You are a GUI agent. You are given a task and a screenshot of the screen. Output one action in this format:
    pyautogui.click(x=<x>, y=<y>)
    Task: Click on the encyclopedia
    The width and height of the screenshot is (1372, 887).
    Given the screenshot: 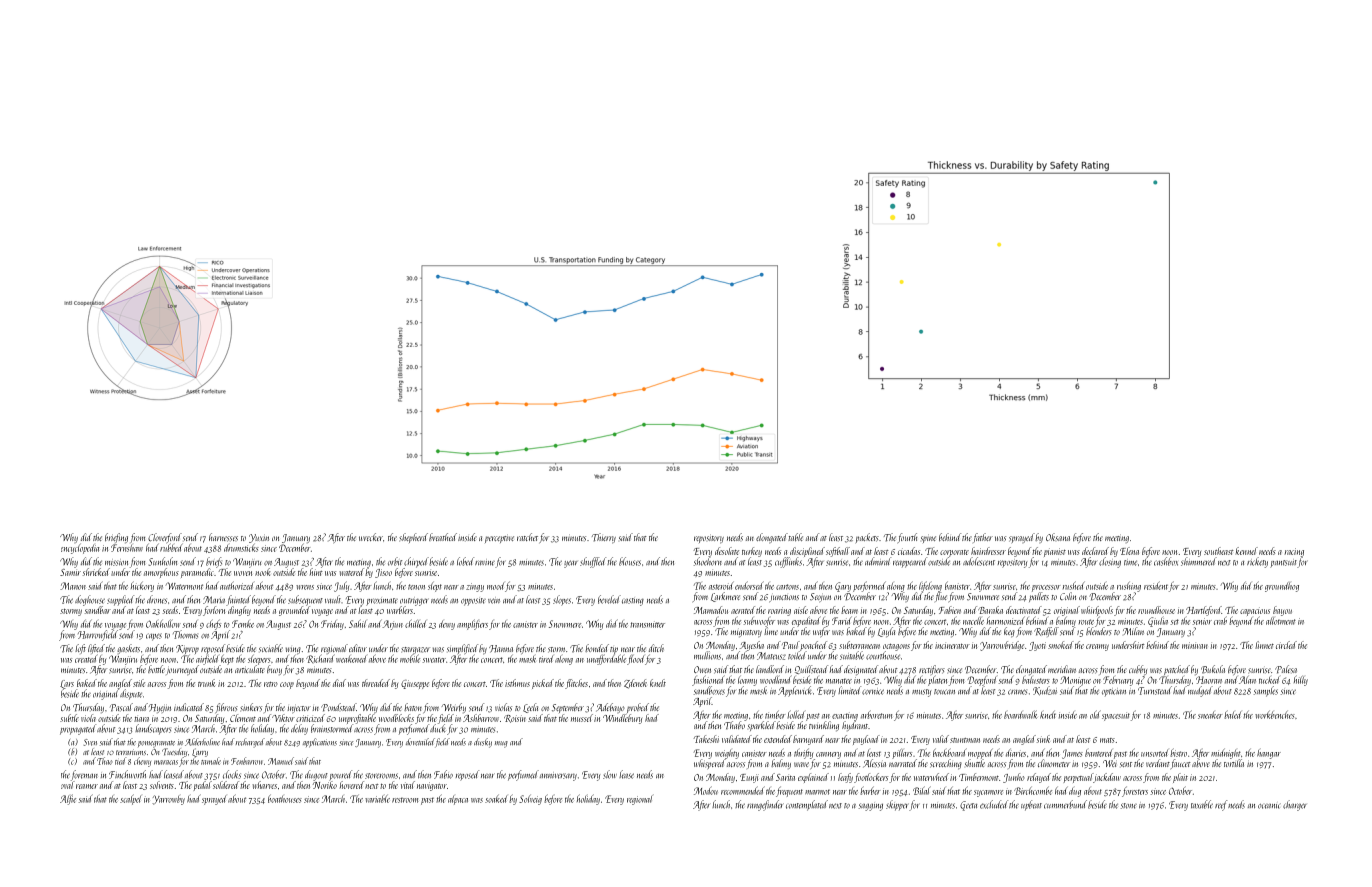 What is the action you would take?
    pyautogui.click(x=80, y=549)
